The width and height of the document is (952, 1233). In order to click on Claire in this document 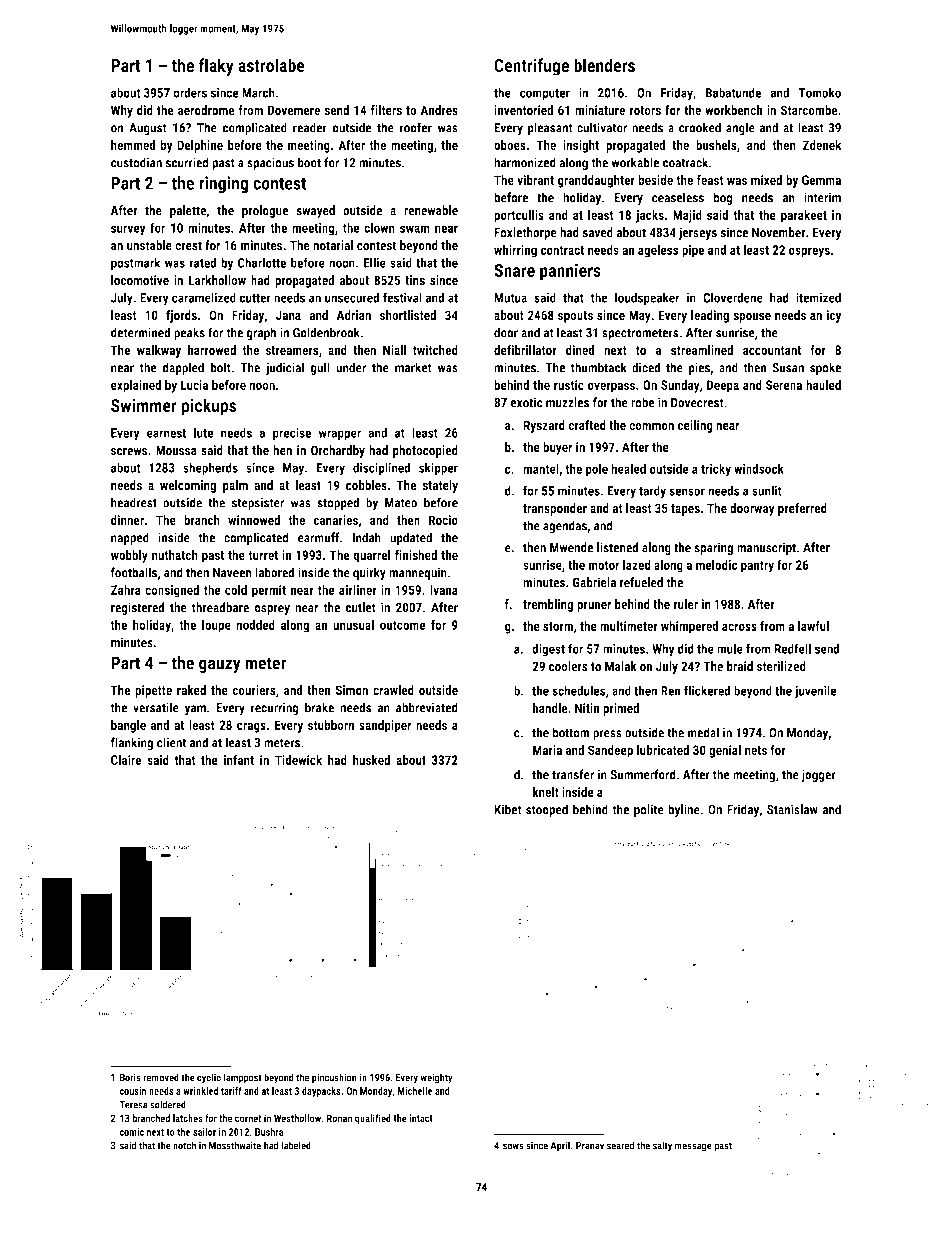, I will do `click(126, 760)`.
